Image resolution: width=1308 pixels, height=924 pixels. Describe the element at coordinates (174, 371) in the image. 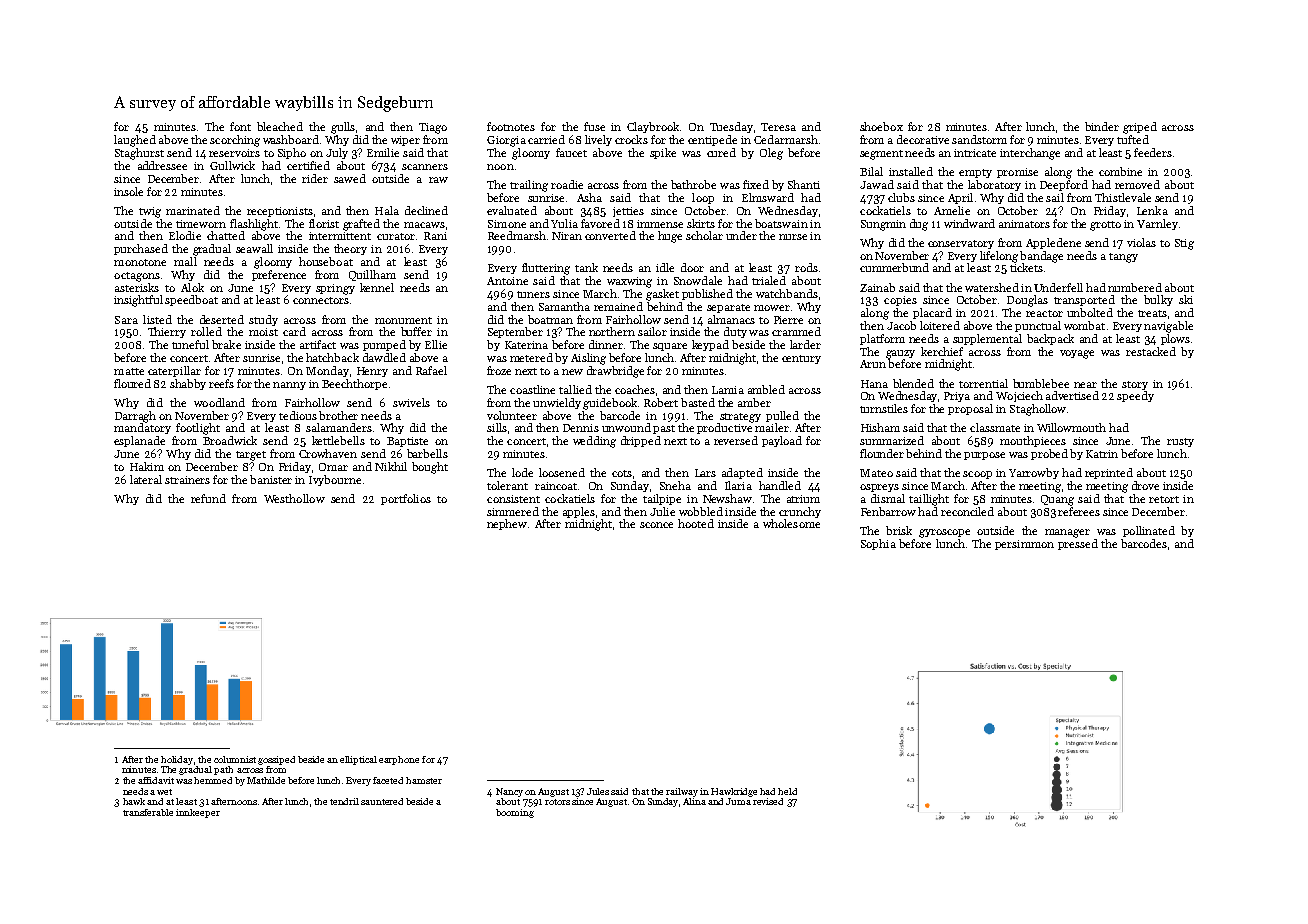

I see `caterpillar` at that location.
